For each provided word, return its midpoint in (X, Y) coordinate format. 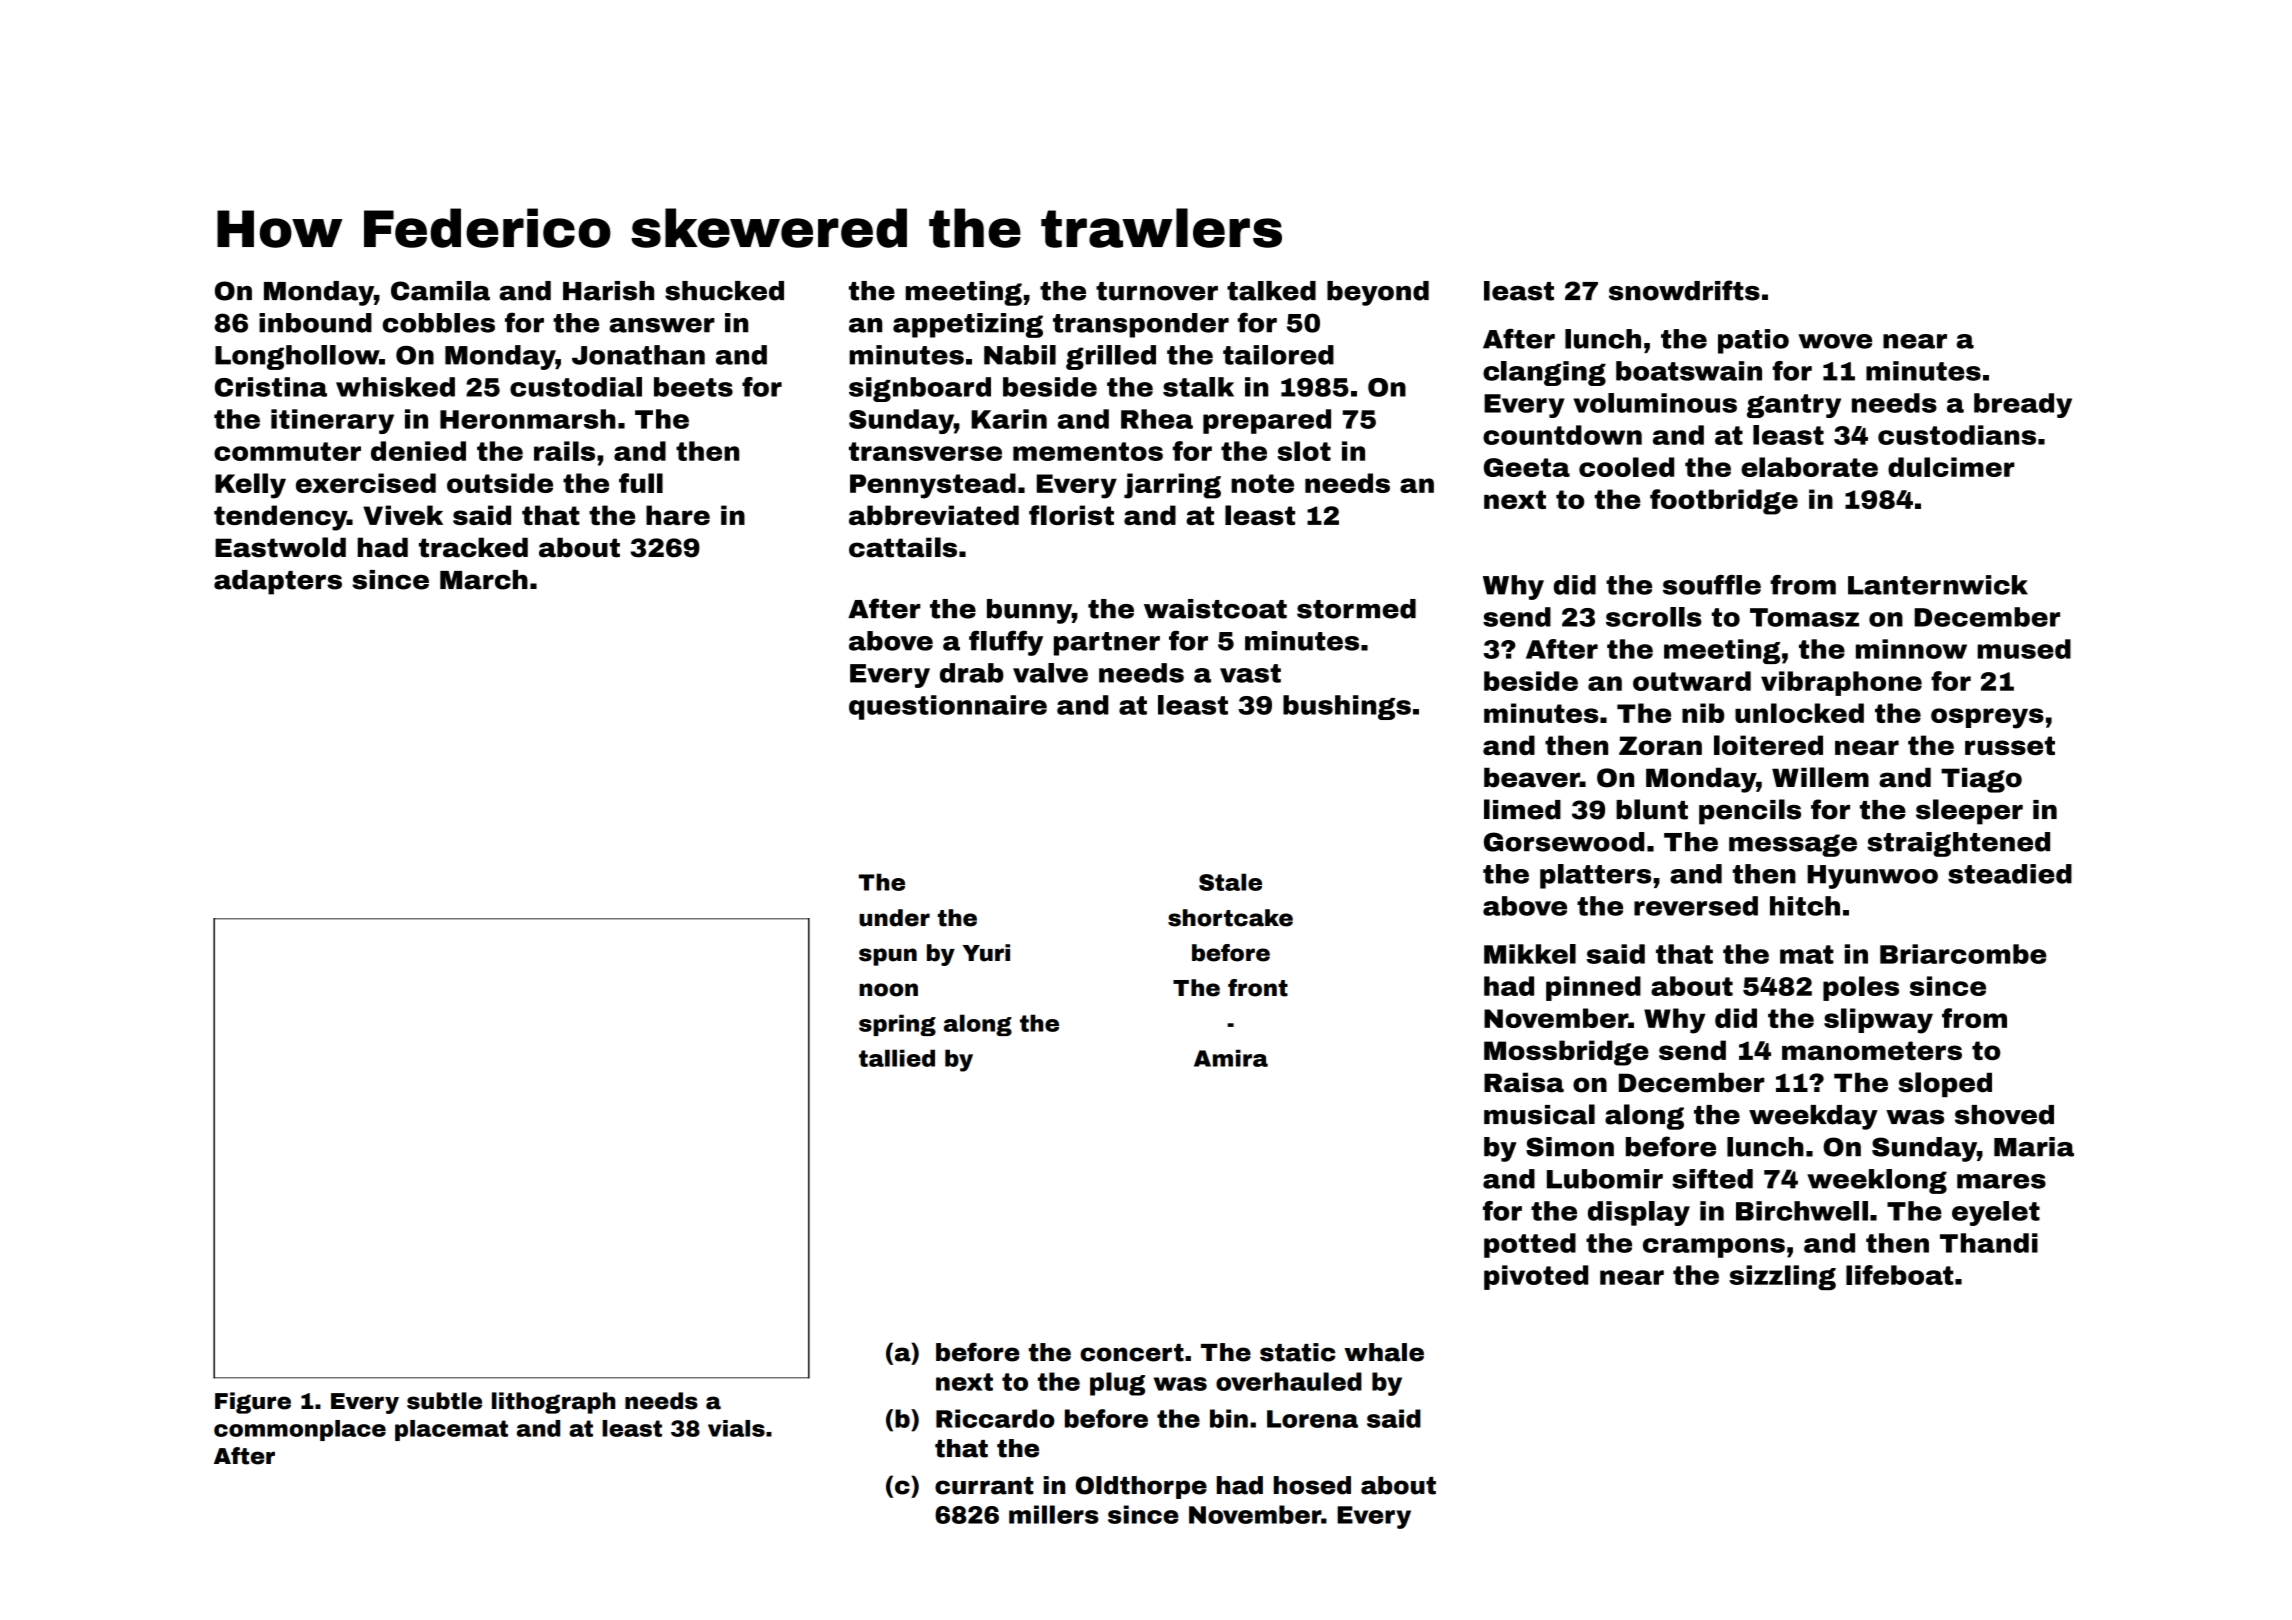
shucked (724, 291)
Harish (608, 291)
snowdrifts (1684, 290)
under (894, 918)
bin (1229, 1418)
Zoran (1660, 745)
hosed (1312, 1485)
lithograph (553, 1403)
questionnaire (948, 707)
